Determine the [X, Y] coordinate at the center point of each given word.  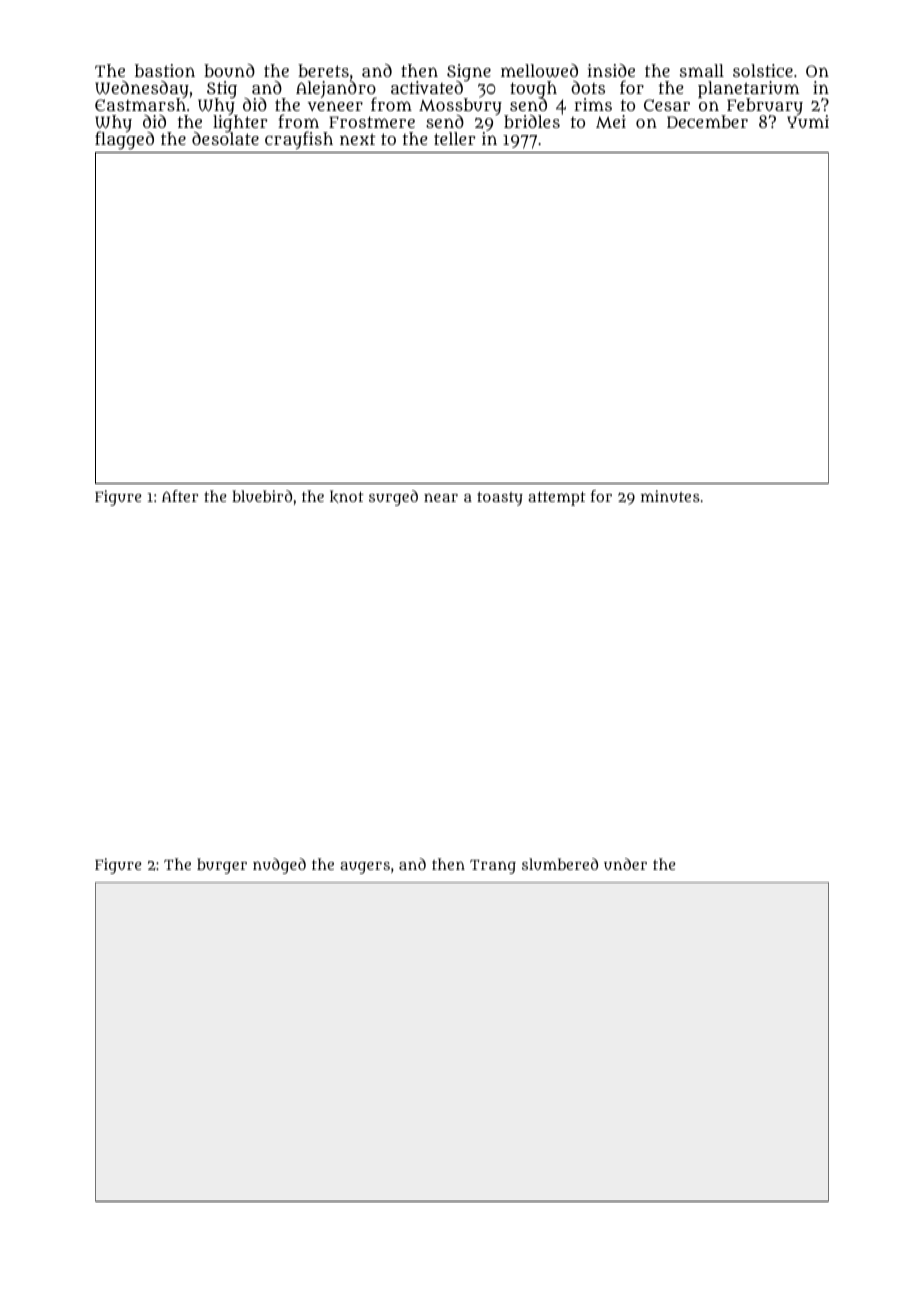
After [180, 496]
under [625, 864]
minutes [670, 496]
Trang [493, 867]
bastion [165, 70]
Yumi [808, 122]
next [358, 139]
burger [222, 866]
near [441, 497]
